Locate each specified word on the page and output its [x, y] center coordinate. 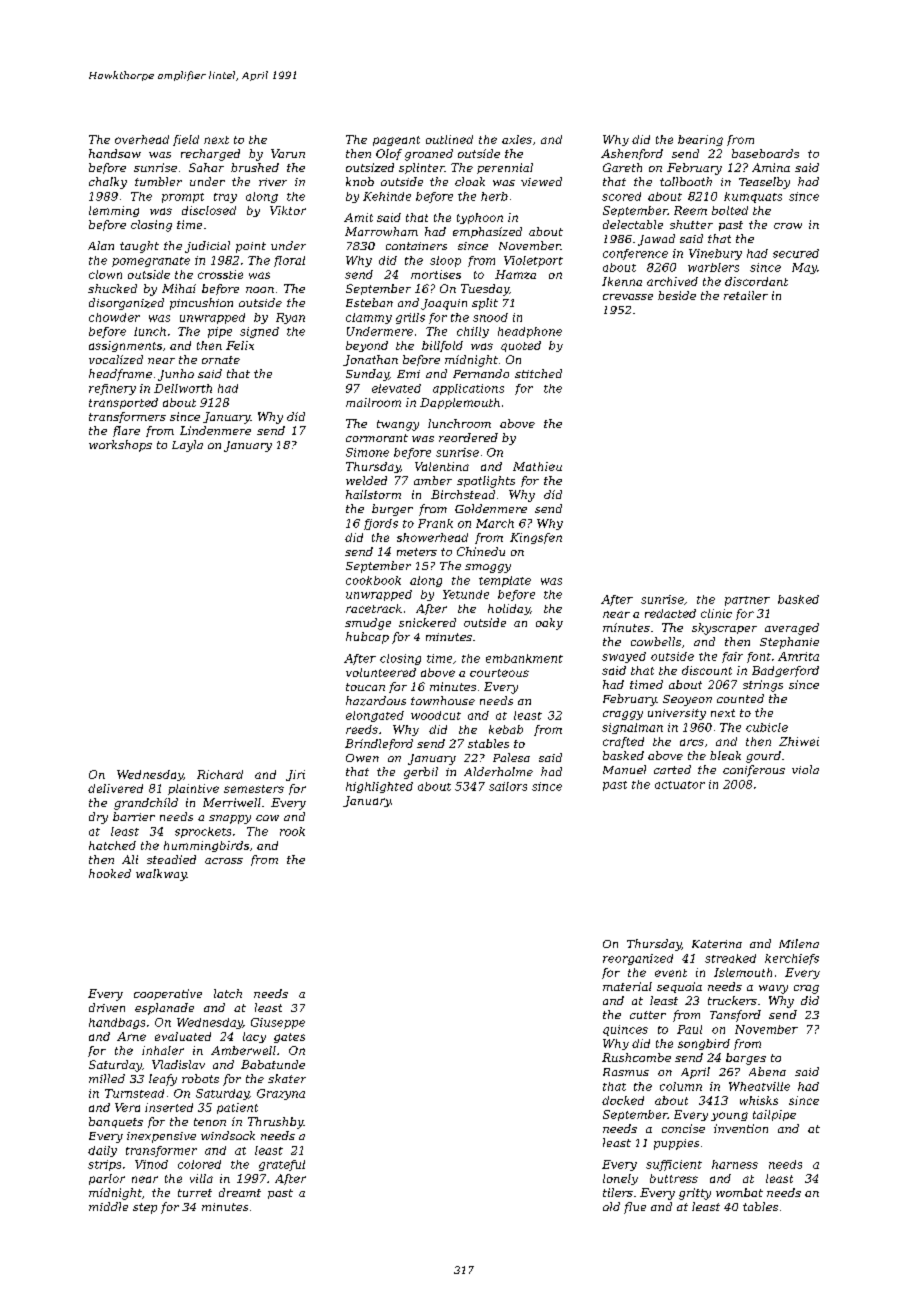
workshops [120, 446]
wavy [773, 989]
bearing [700, 140]
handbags [117, 1023]
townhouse [443, 700]
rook [292, 831]
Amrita [798, 656]
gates [289, 1038]
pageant [396, 141]
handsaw [115, 153]
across [224, 861]
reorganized [638, 959]
